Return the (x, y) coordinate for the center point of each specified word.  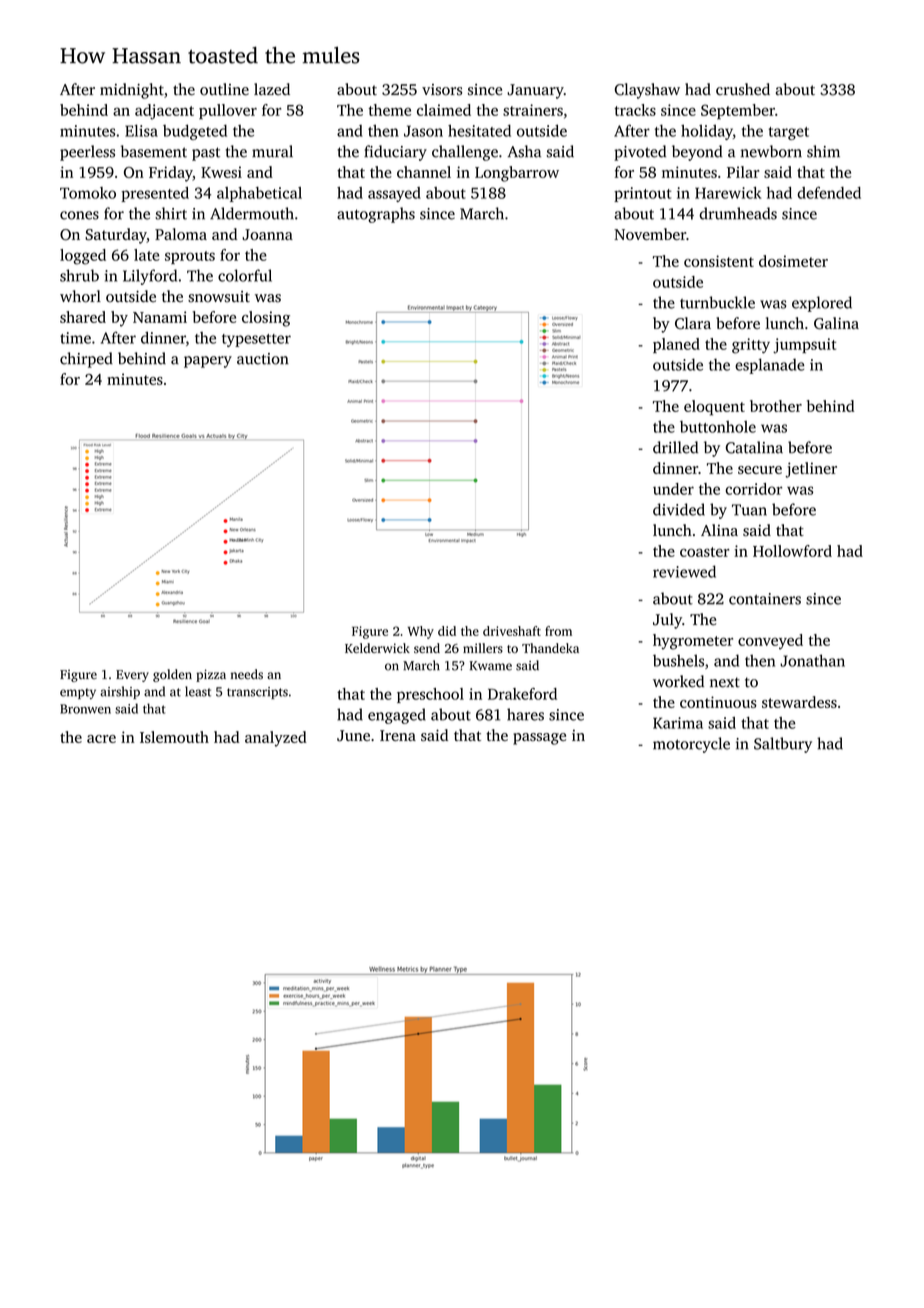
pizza (211, 675)
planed (676, 345)
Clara (693, 323)
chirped (86, 360)
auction (263, 359)
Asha (524, 151)
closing (266, 319)
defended (829, 192)
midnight (132, 91)
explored (822, 304)
